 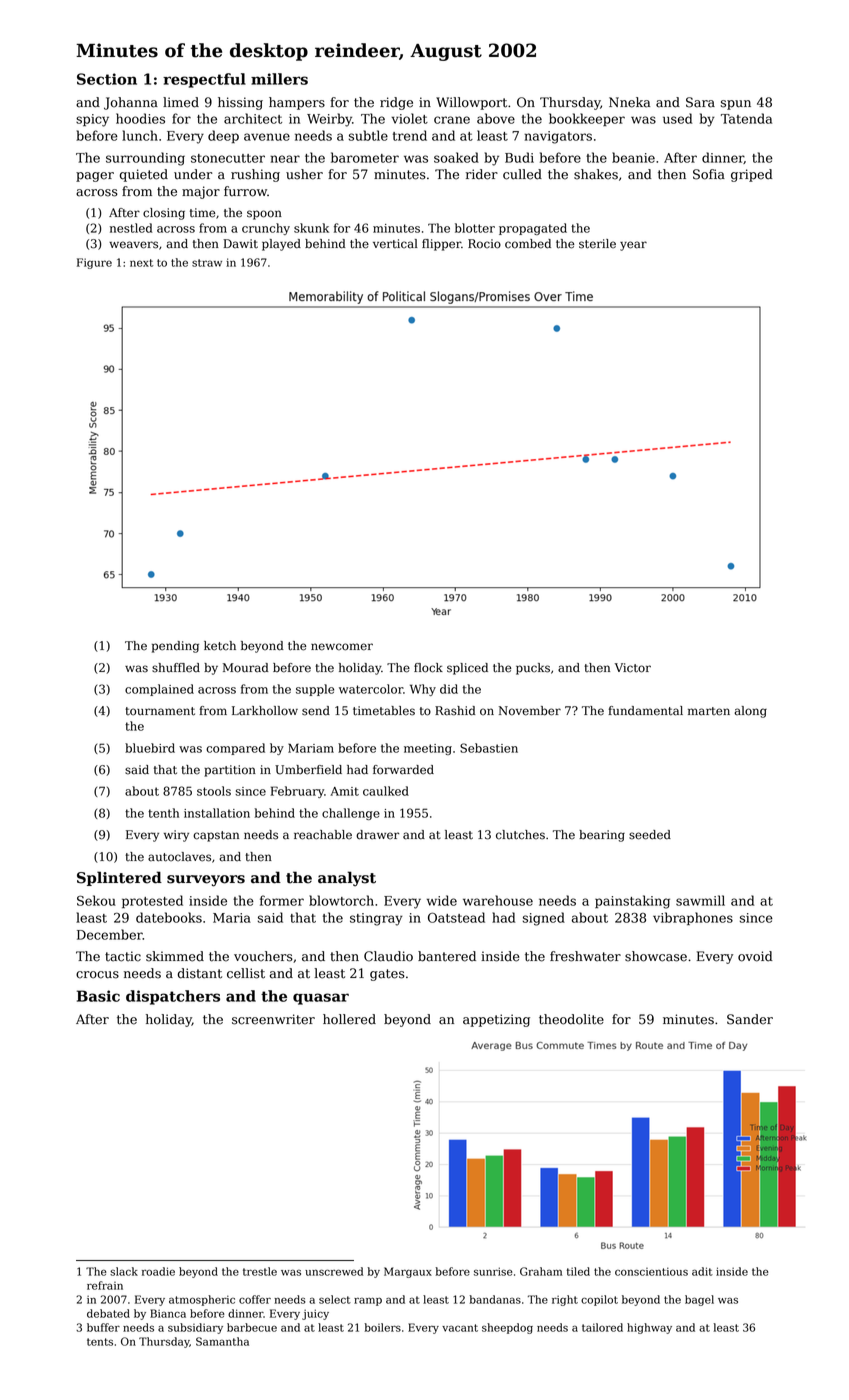 What do you see at coordinates (633, 668) in the screenshot?
I see `Victor` at bounding box center [633, 668].
